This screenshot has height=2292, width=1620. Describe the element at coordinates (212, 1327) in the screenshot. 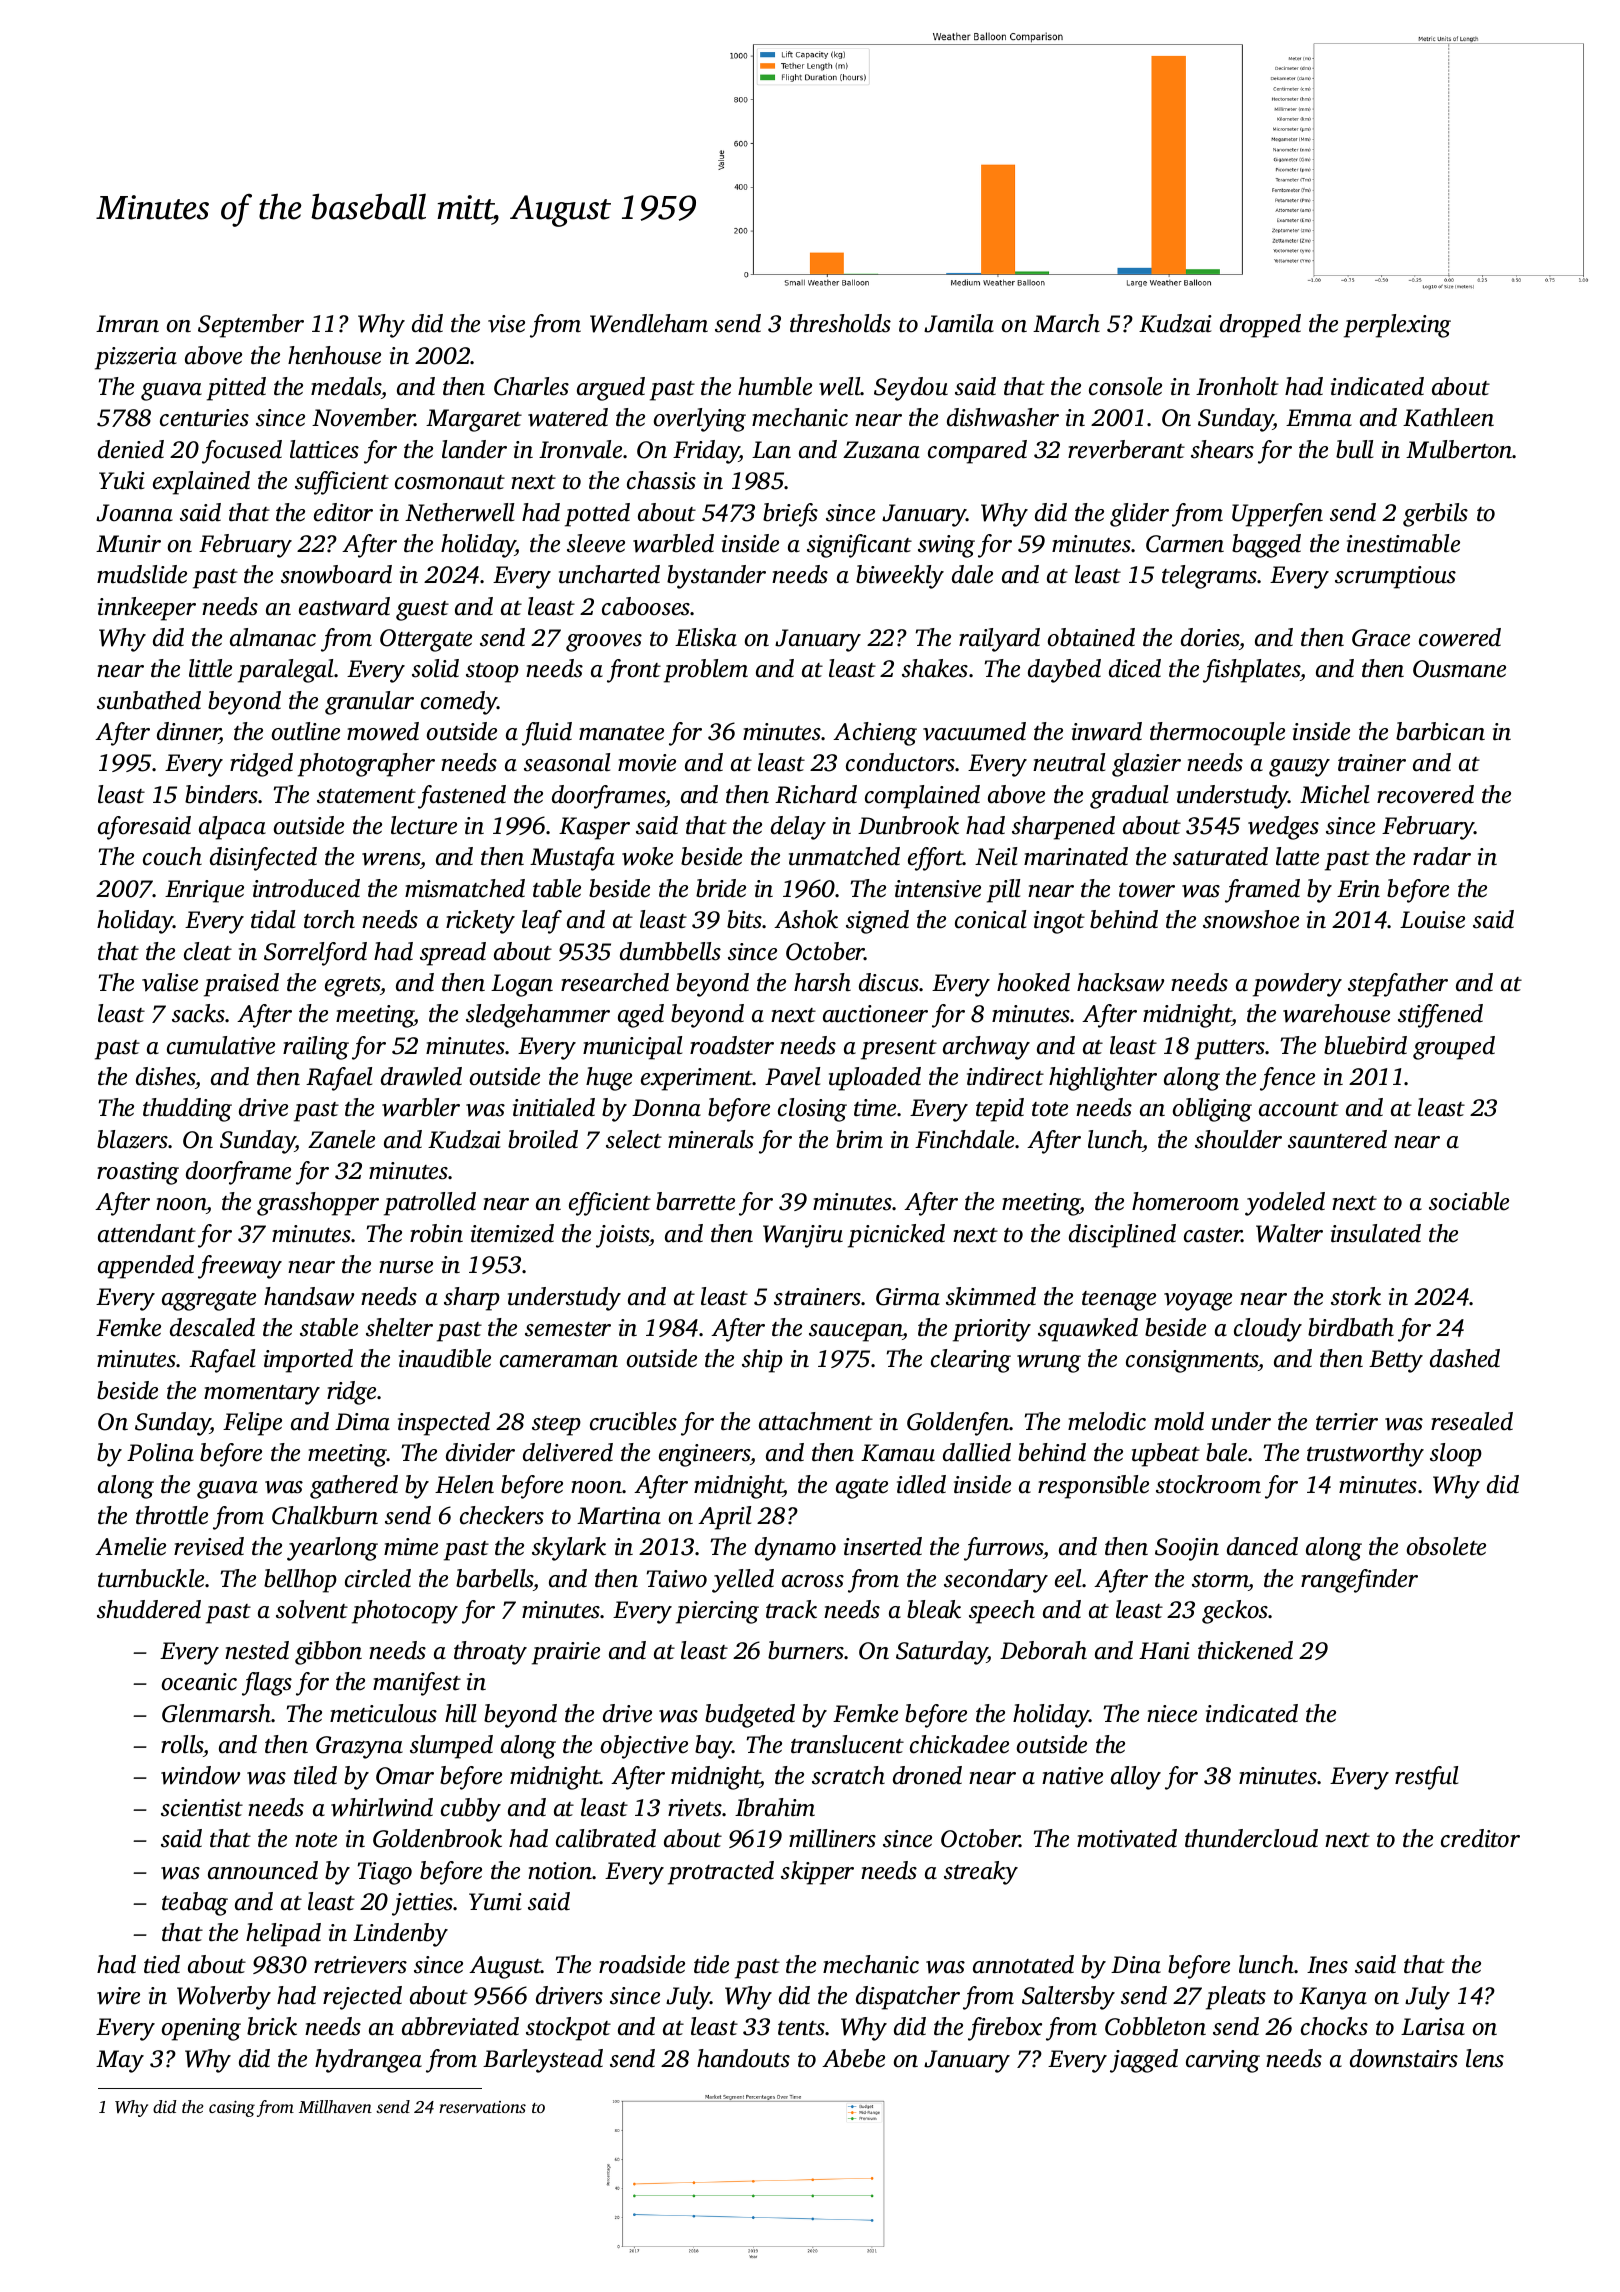

I see `descaled` at that location.
